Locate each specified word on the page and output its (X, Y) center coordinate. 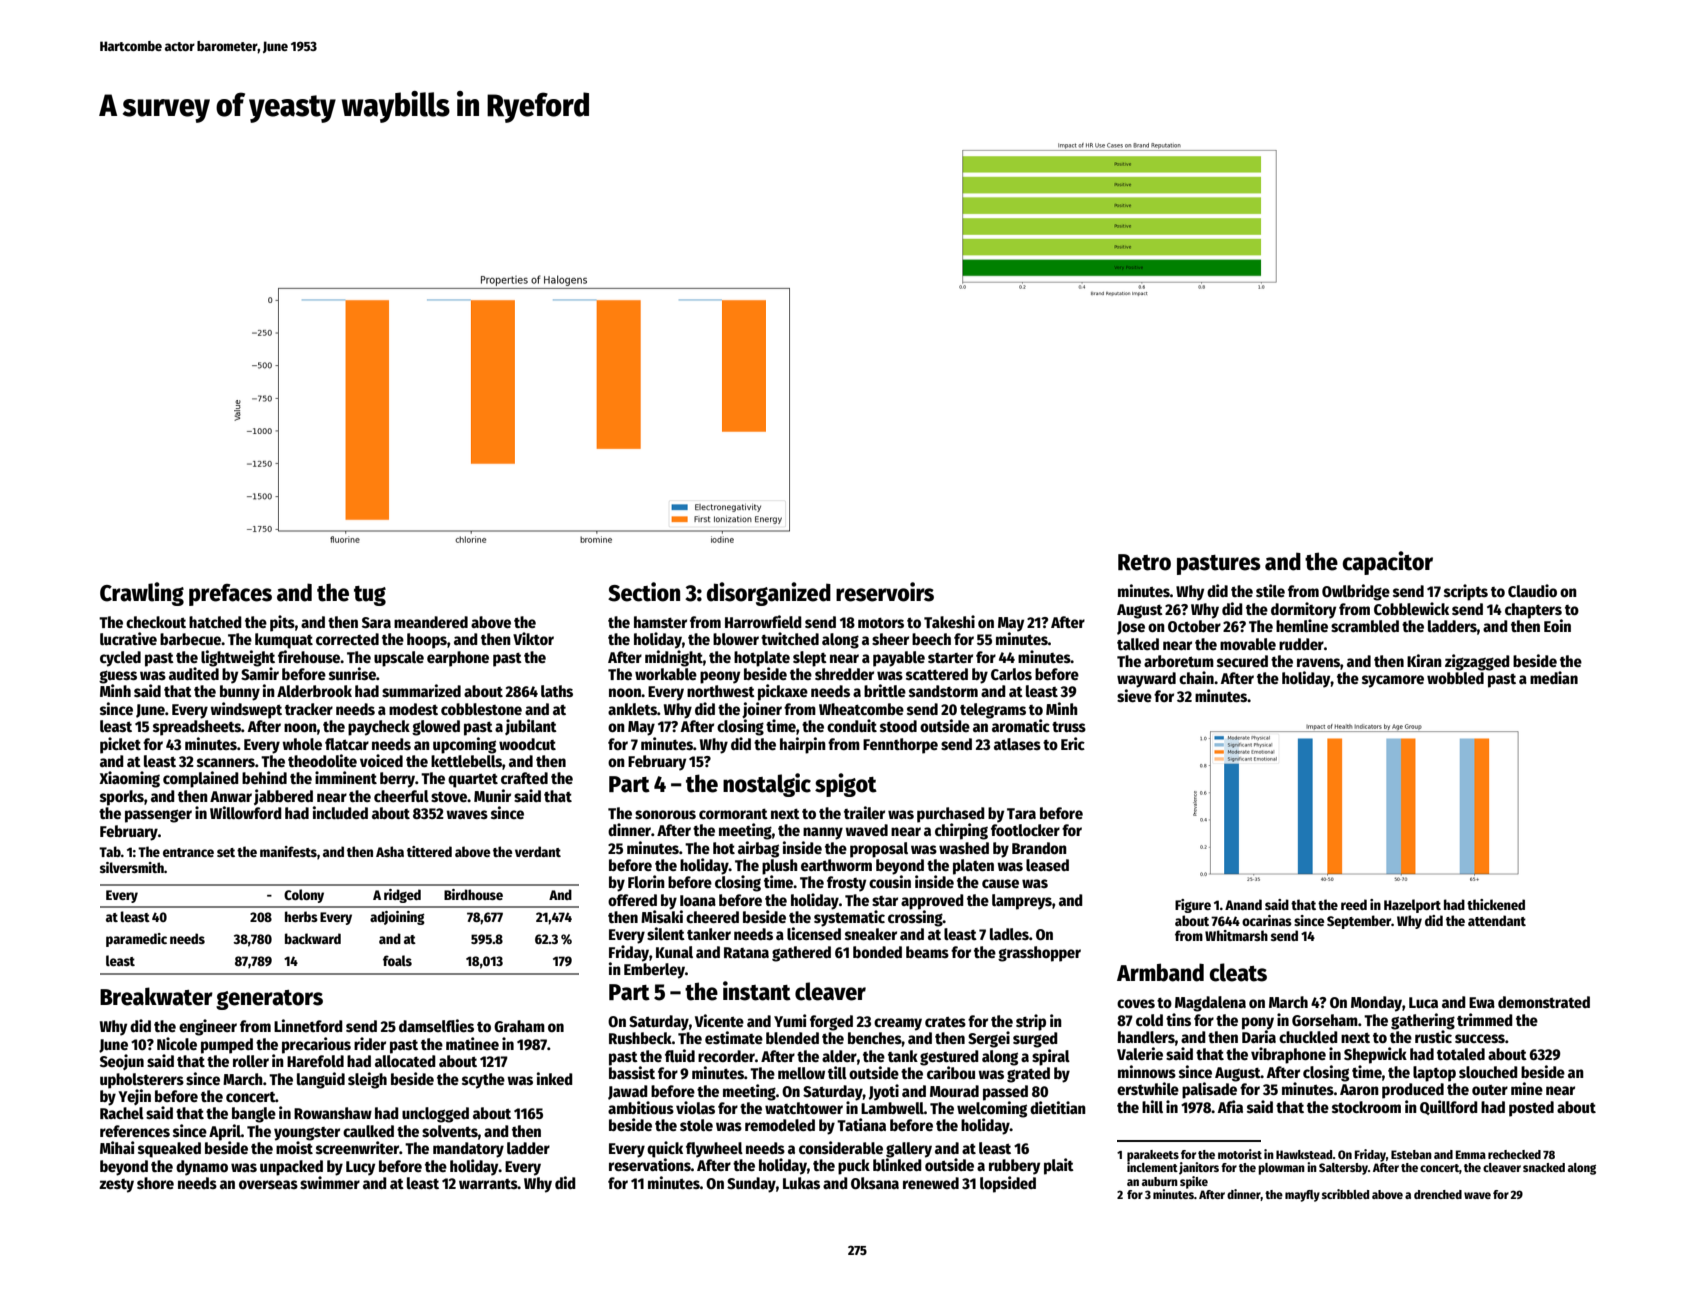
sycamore (1393, 681)
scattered (937, 674)
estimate (734, 1037)
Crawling (142, 594)
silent (666, 934)
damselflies (436, 1026)
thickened (1496, 904)
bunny (240, 693)
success (1480, 1039)
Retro (1144, 562)
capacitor (1388, 563)
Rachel (122, 1113)
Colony (304, 896)
